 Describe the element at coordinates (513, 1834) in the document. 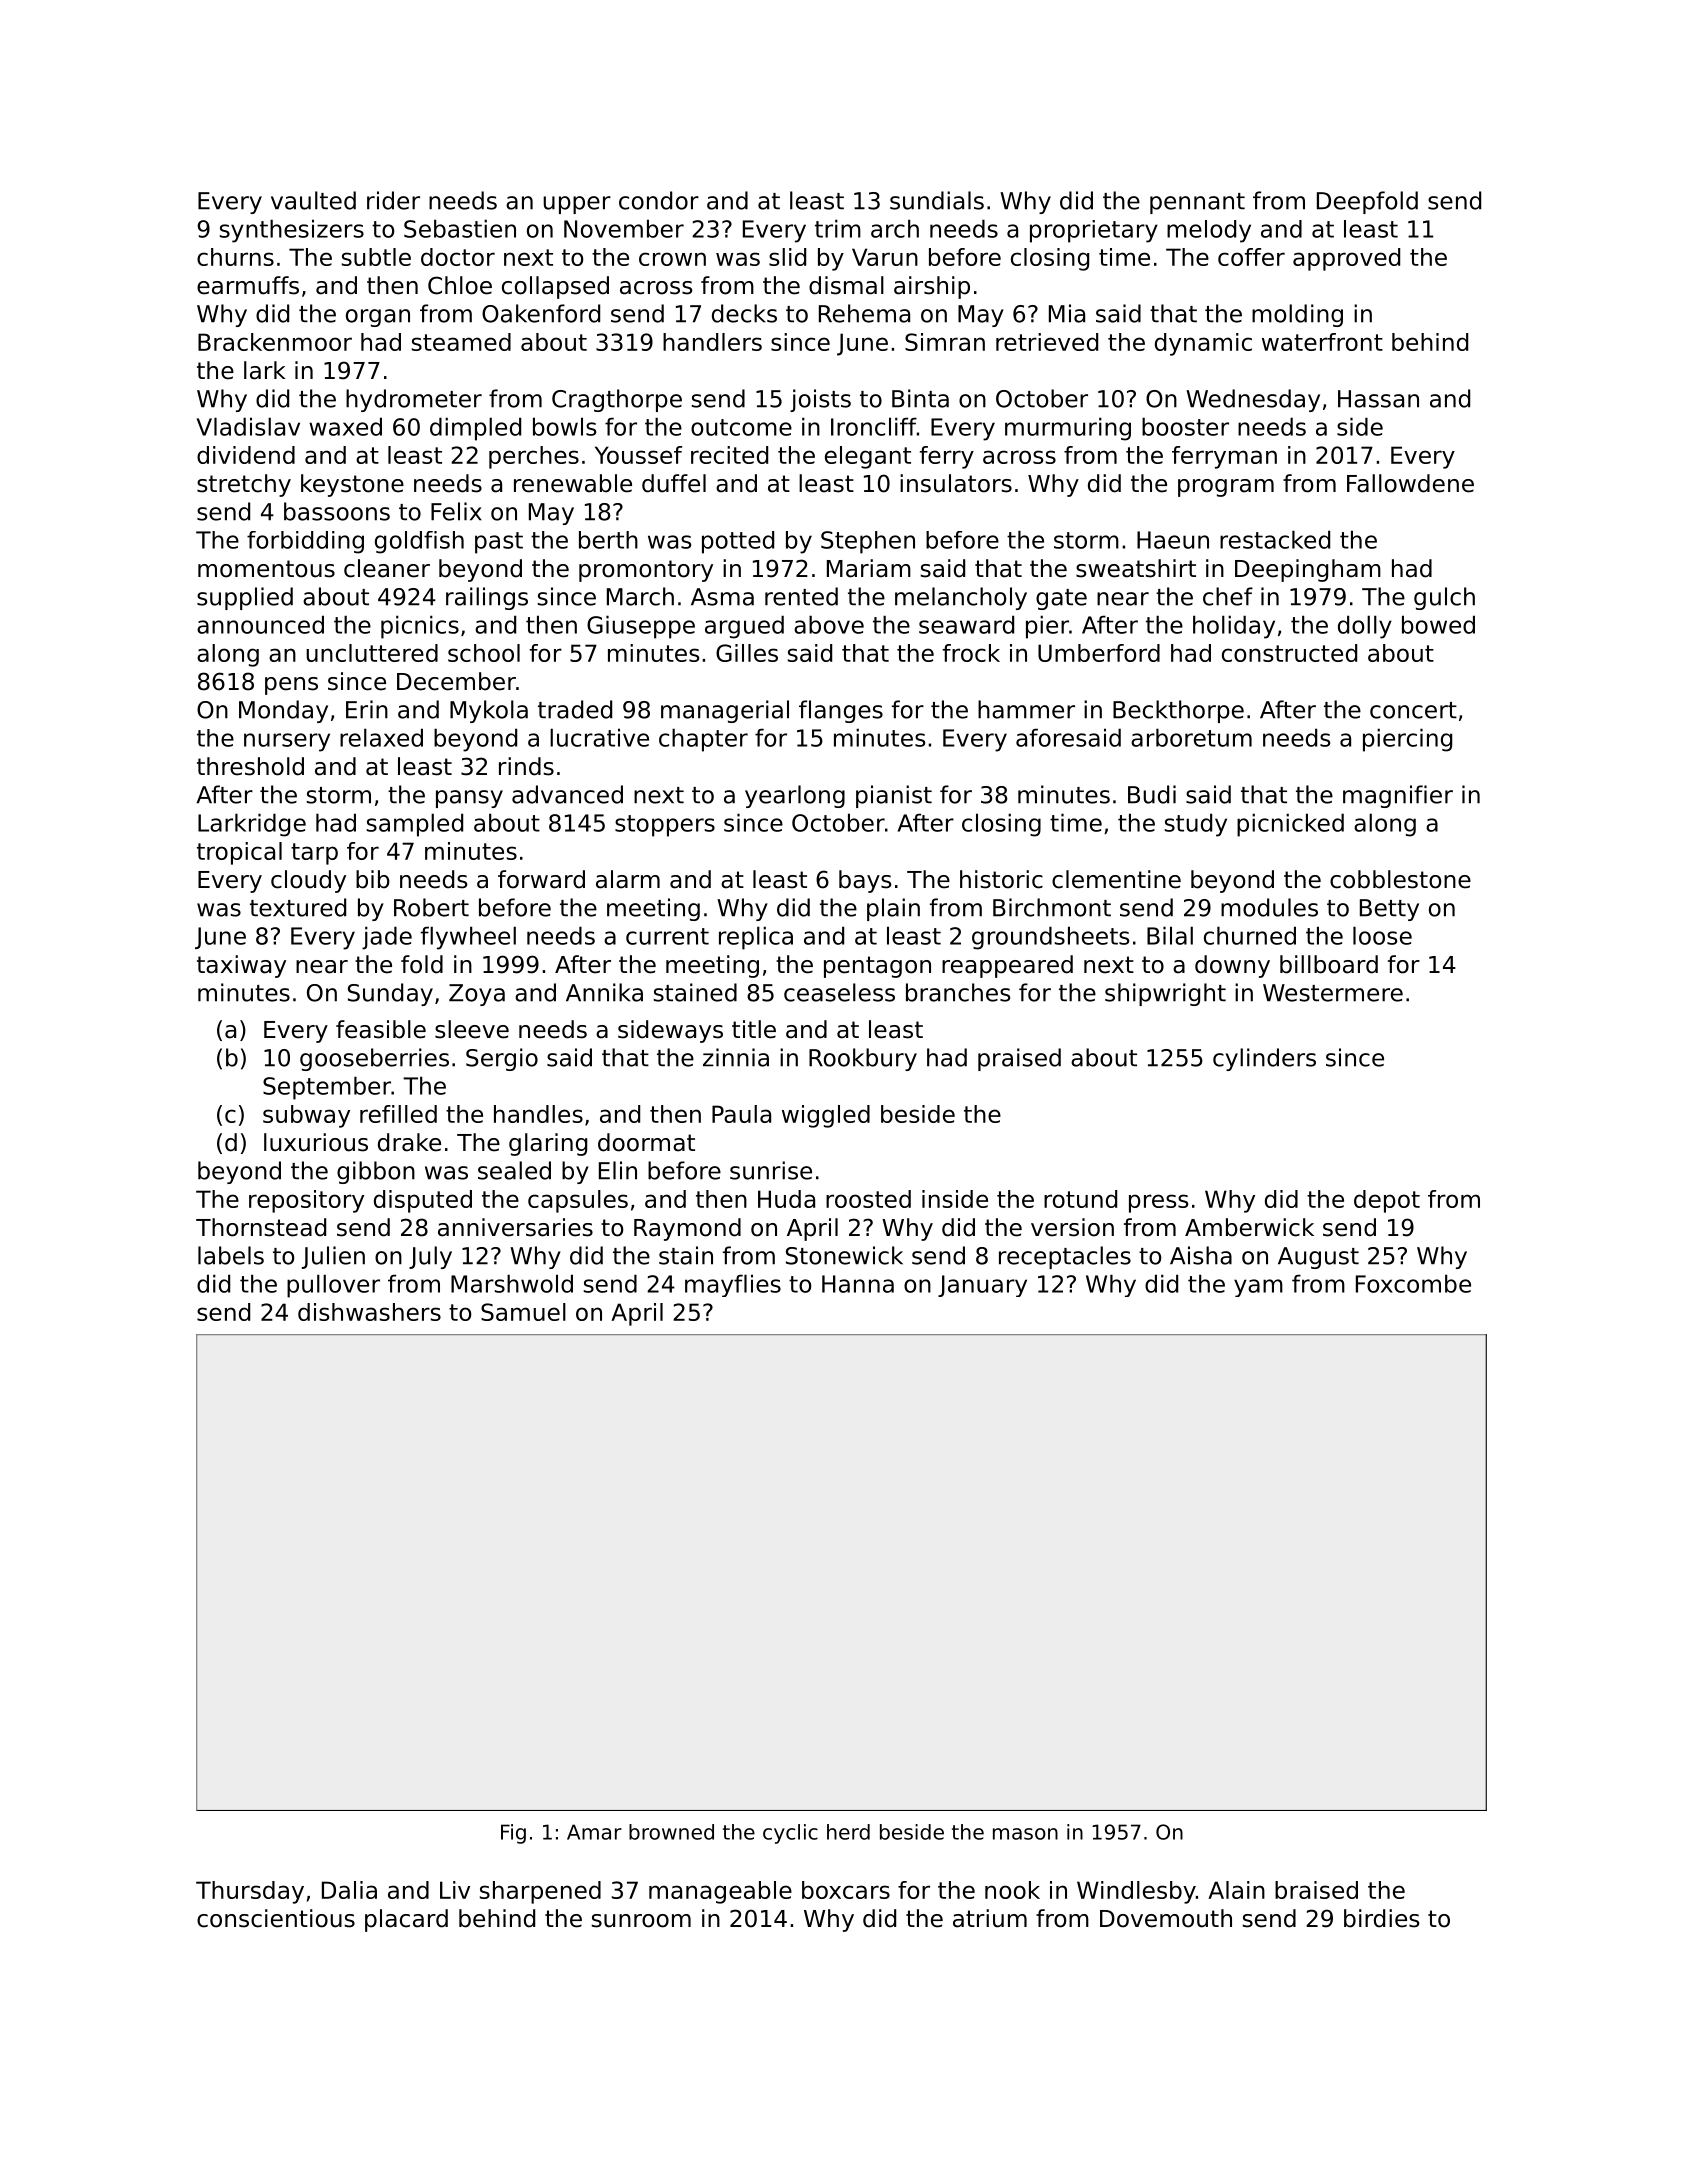

I see `Fig` at that location.
